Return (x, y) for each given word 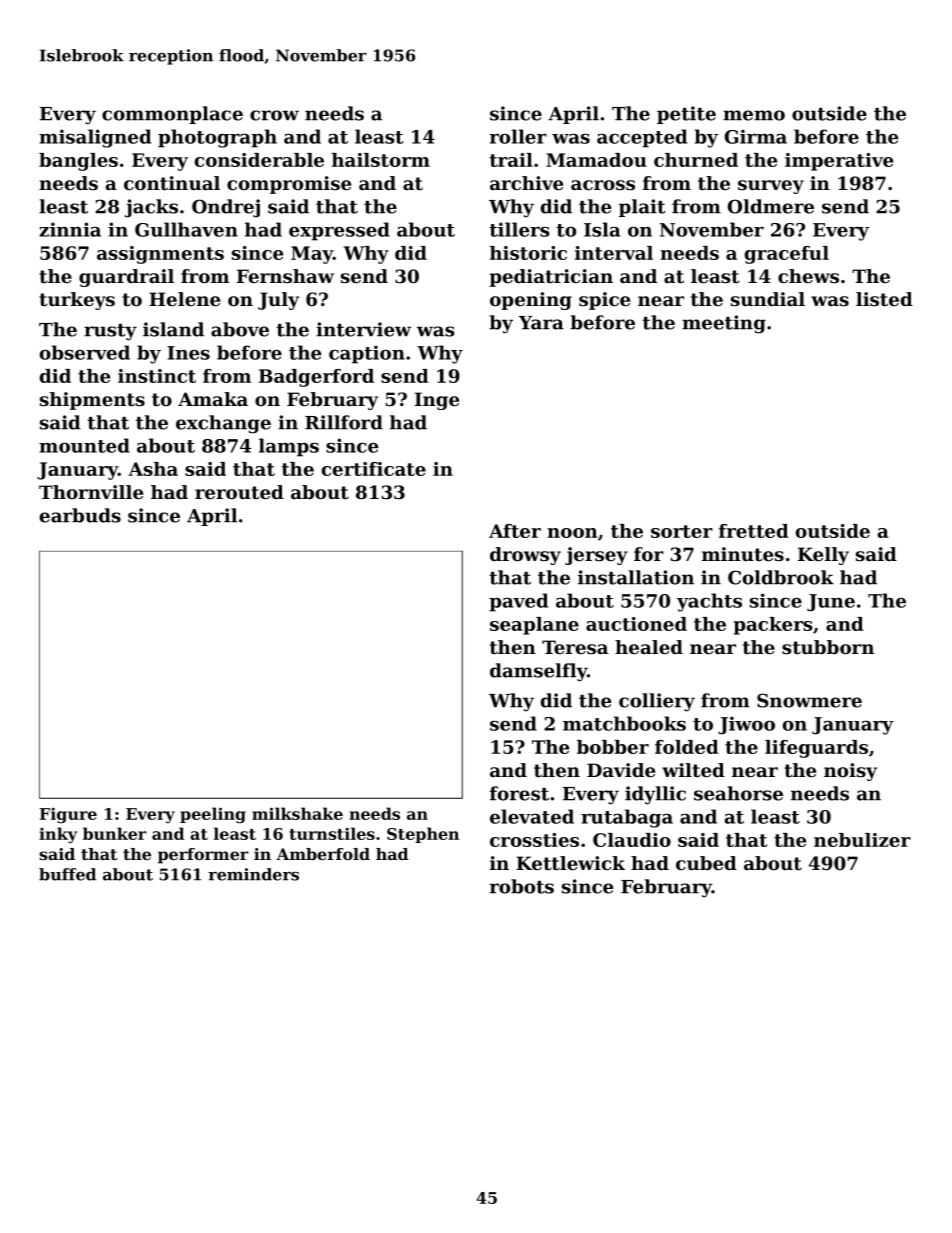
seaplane (534, 626)
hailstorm (381, 160)
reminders (253, 874)
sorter (682, 531)
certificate (374, 469)
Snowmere (809, 700)
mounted (84, 445)
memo (754, 115)
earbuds (80, 515)
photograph (217, 138)
